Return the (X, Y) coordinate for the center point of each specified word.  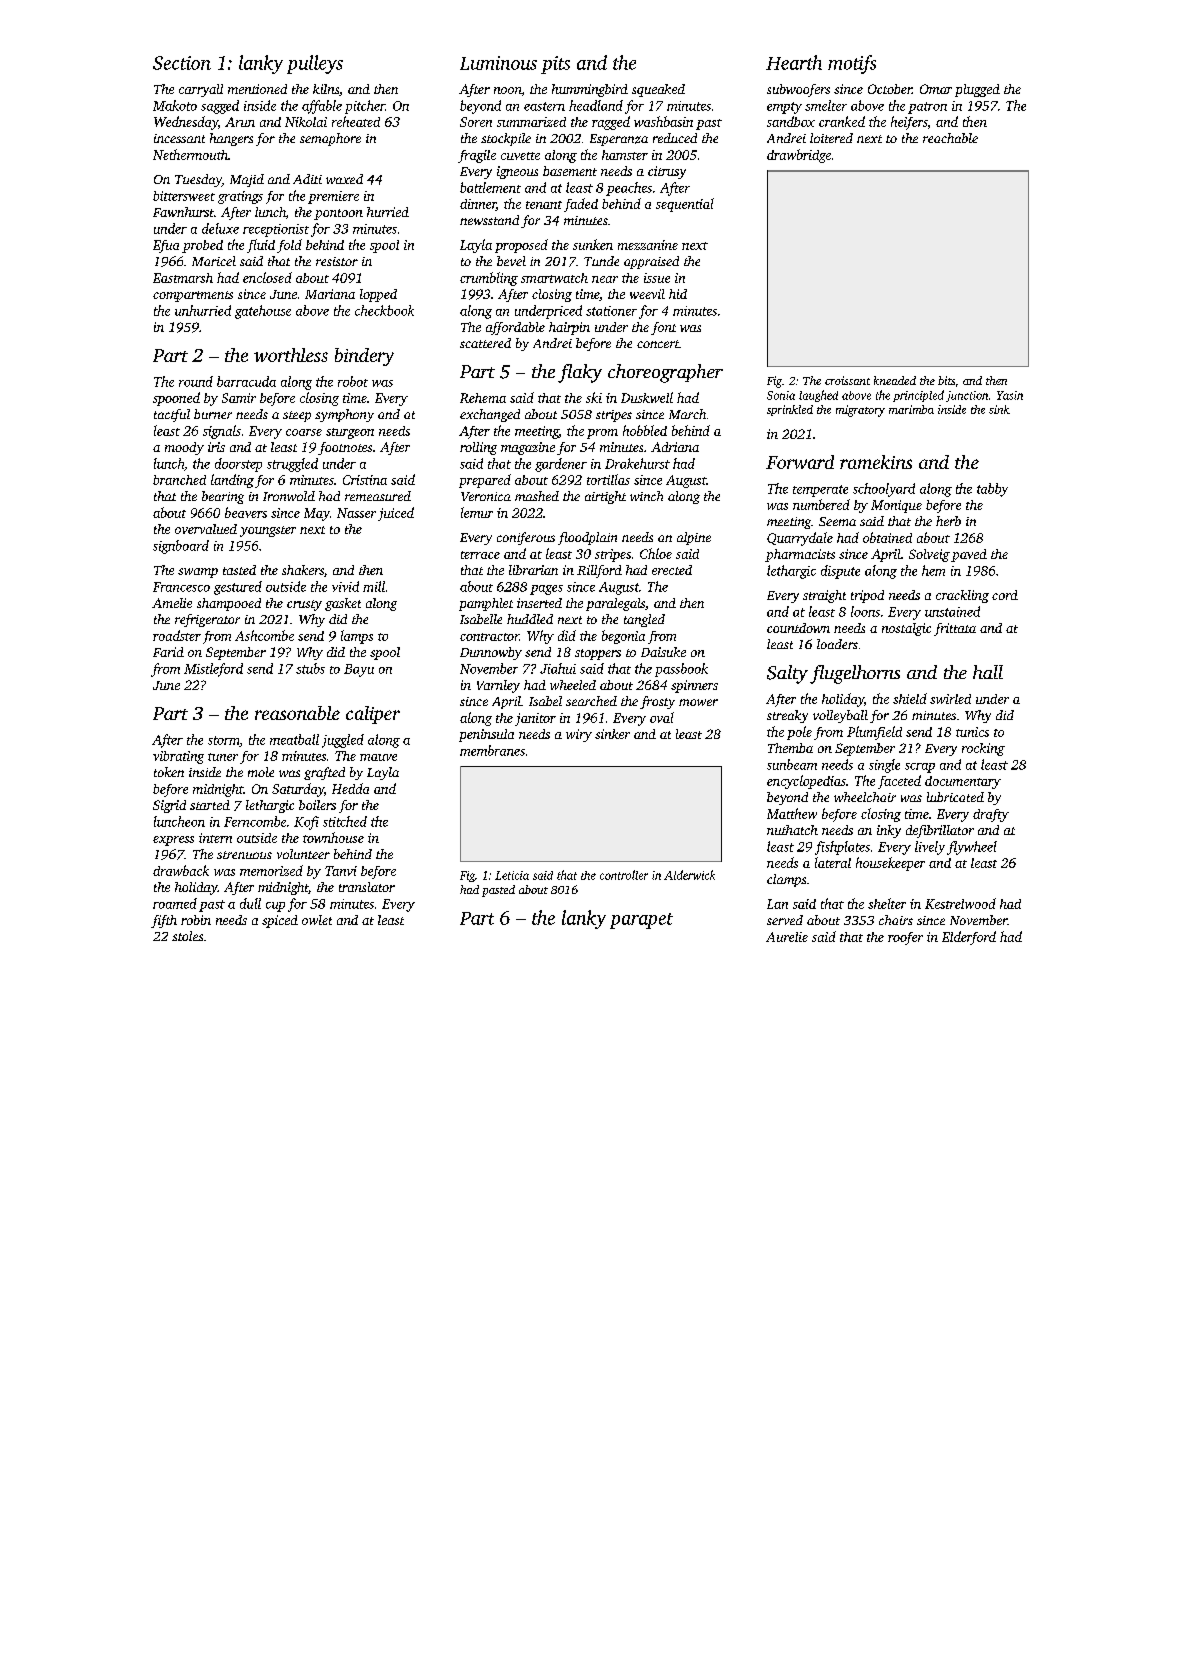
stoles (187, 936)
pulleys (315, 64)
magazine (528, 448)
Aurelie (787, 937)
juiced (396, 514)
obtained (887, 537)
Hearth (794, 62)
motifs (852, 64)
